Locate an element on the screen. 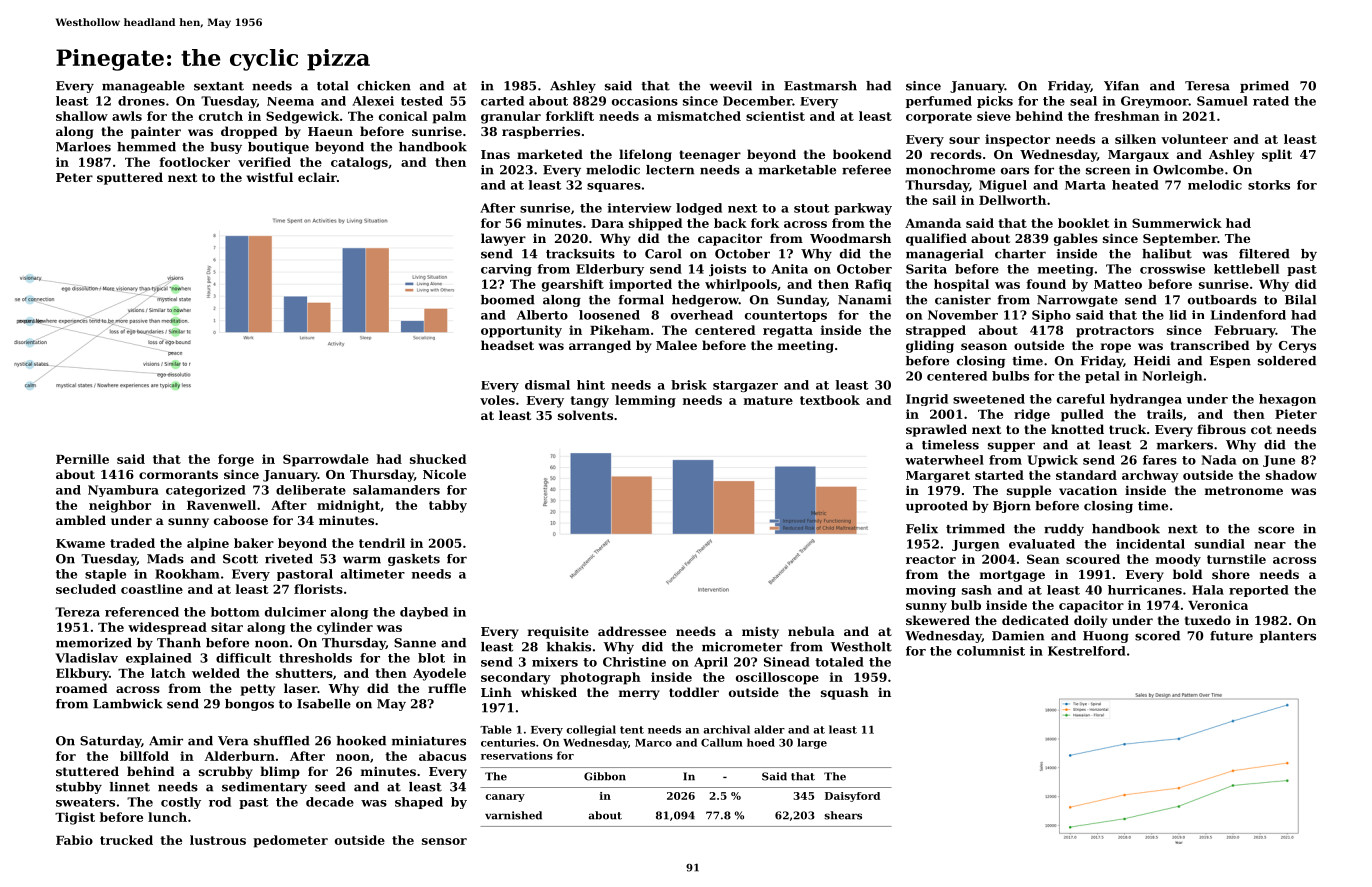 This screenshot has height=887, width=1372. stubby is located at coordinates (79, 788).
